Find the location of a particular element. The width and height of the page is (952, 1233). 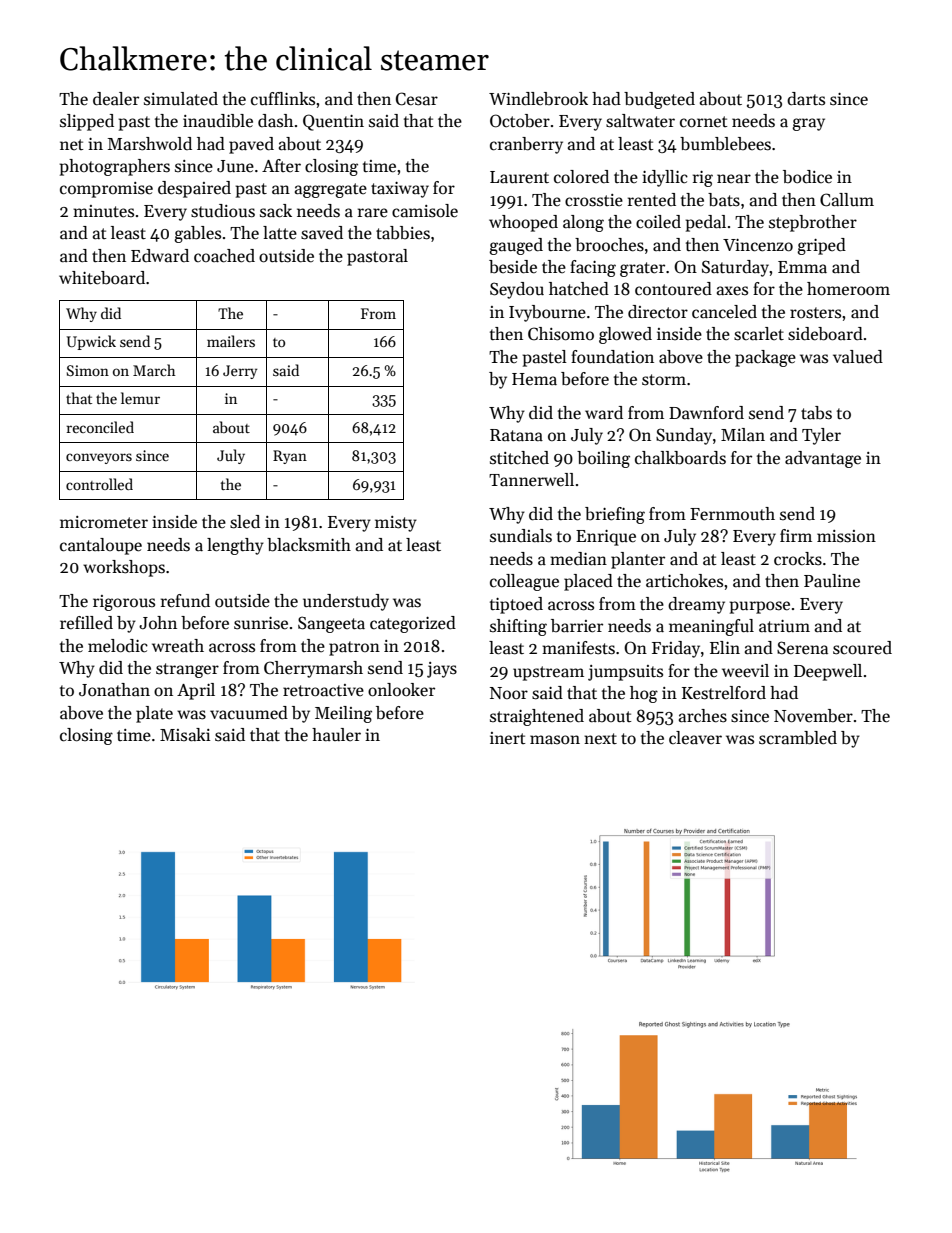

darts is located at coordinates (806, 99).
